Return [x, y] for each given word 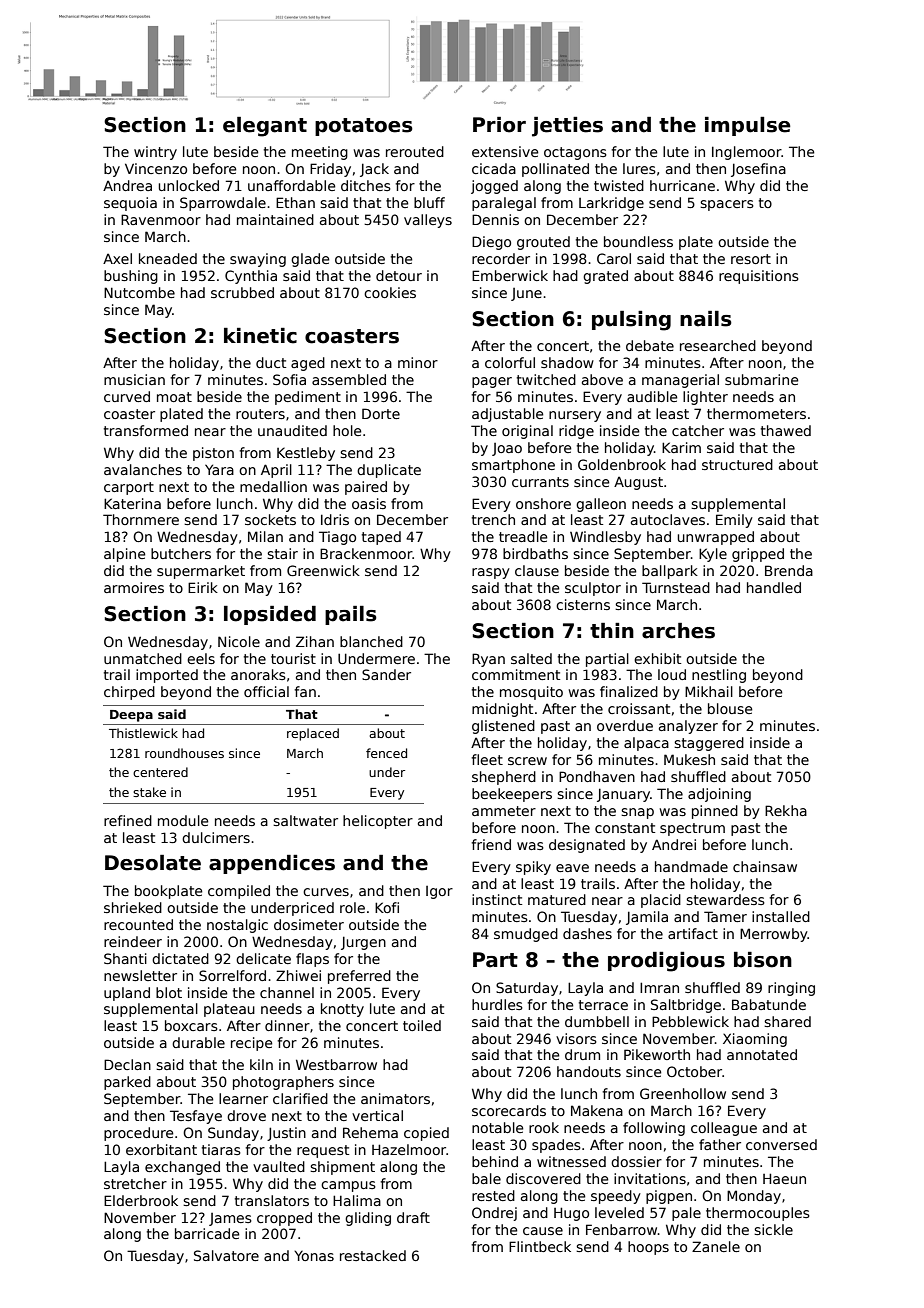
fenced [386, 753]
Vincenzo [156, 168]
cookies [390, 292]
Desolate [153, 863]
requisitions [759, 277]
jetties [567, 127]
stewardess [725, 899]
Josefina [758, 170]
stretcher [135, 1183]
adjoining [719, 795]
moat [174, 397]
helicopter [378, 822]
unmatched [143, 658]
